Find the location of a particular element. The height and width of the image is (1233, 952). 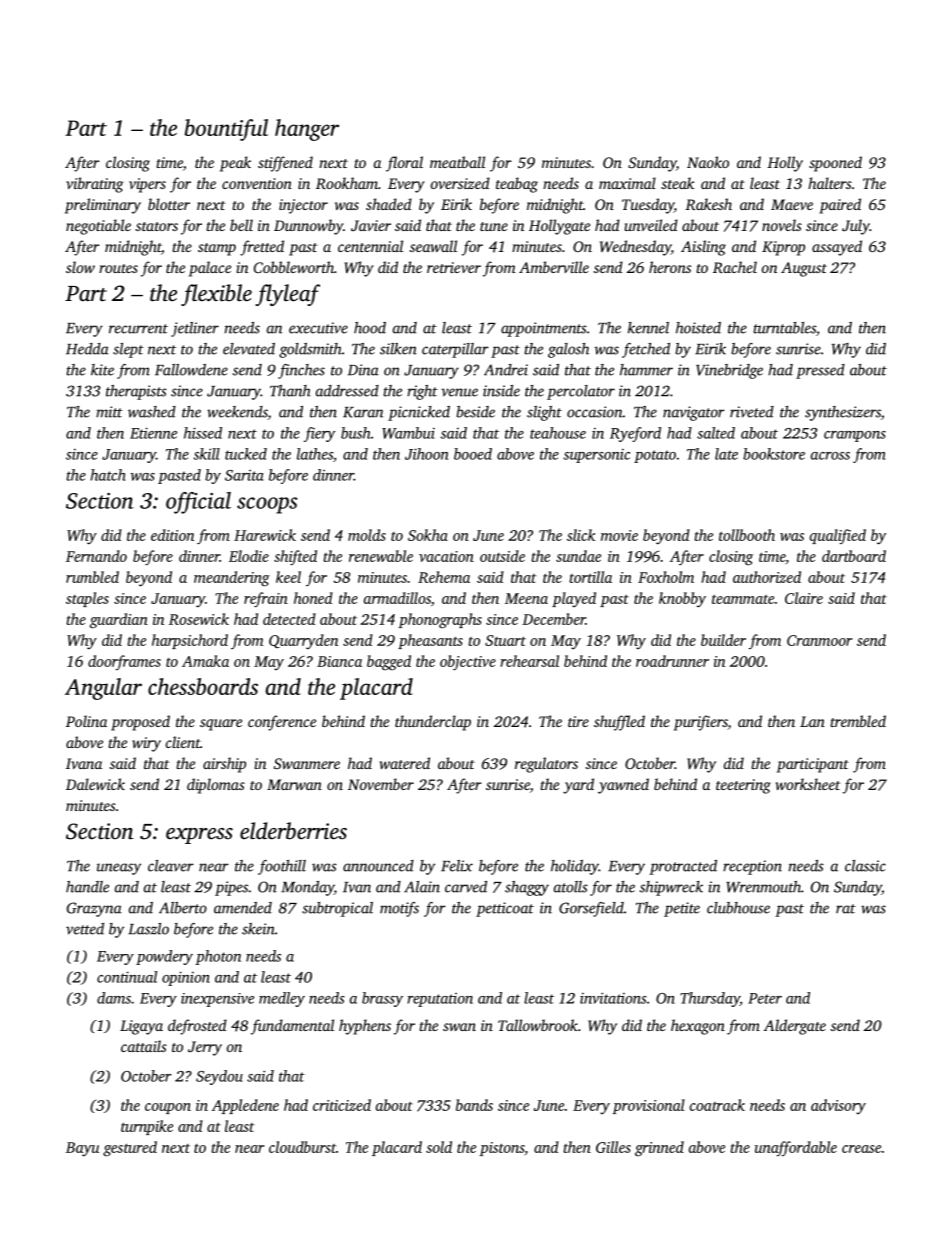

Elodie is located at coordinates (249, 556).
